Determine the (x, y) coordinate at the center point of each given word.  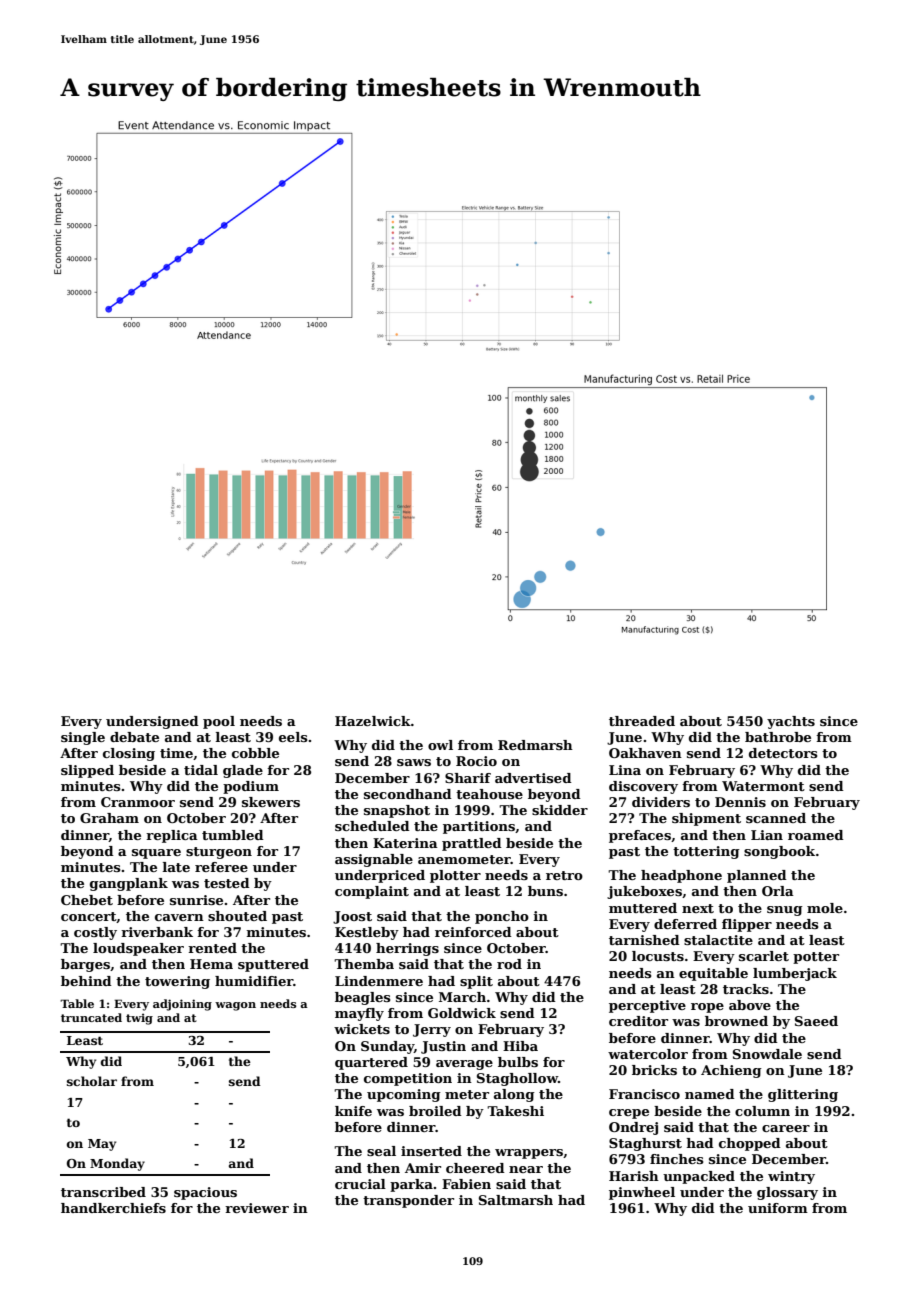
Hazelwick (373, 721)
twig (139, 1019)
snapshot (397, 811)
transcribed (103, 1192)
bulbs (518, 1062)
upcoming (404, 1095)
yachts (791, 722)
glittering (803, 1095)
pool (219, 722)
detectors (783, 753)
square (156, 854)
